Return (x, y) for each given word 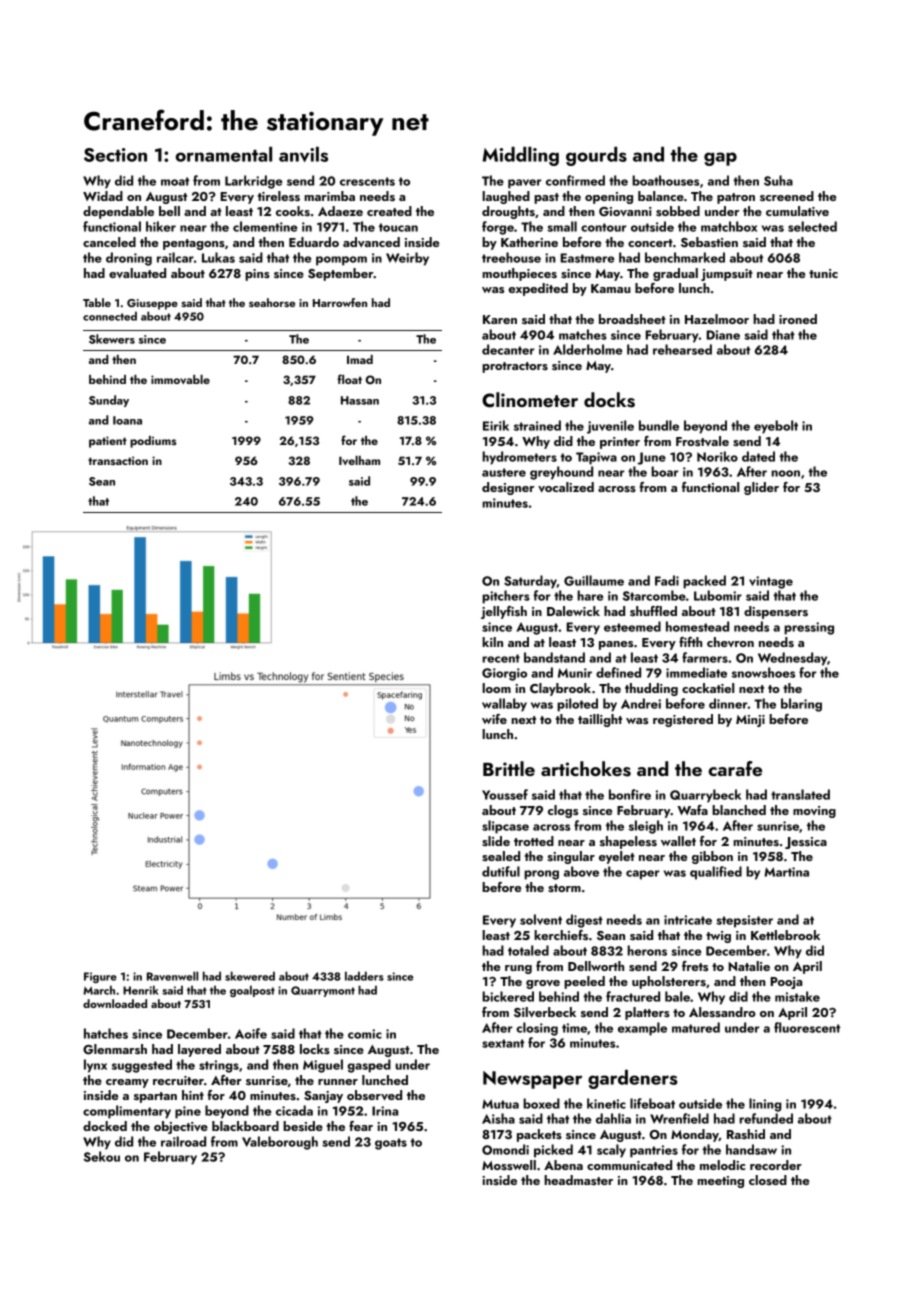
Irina (385, 1111)
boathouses (665, 180)
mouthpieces (519, 274)
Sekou (102, 1156)
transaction (118, 460)
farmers (705, 657)
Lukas (218, 257)
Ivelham (359, 460)
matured (696, 1027)
